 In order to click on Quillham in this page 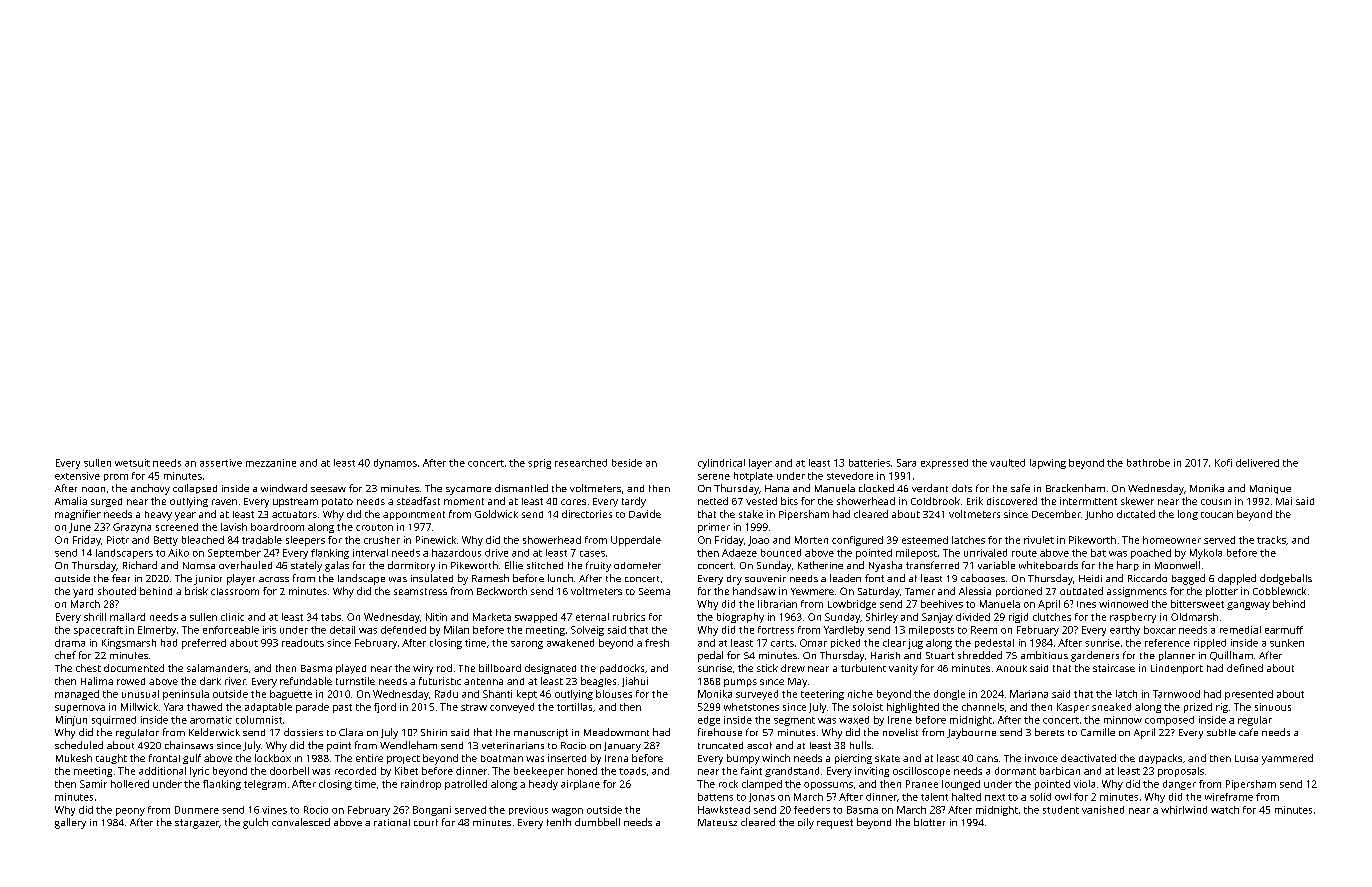, I will do `click(1231, 656)`.
